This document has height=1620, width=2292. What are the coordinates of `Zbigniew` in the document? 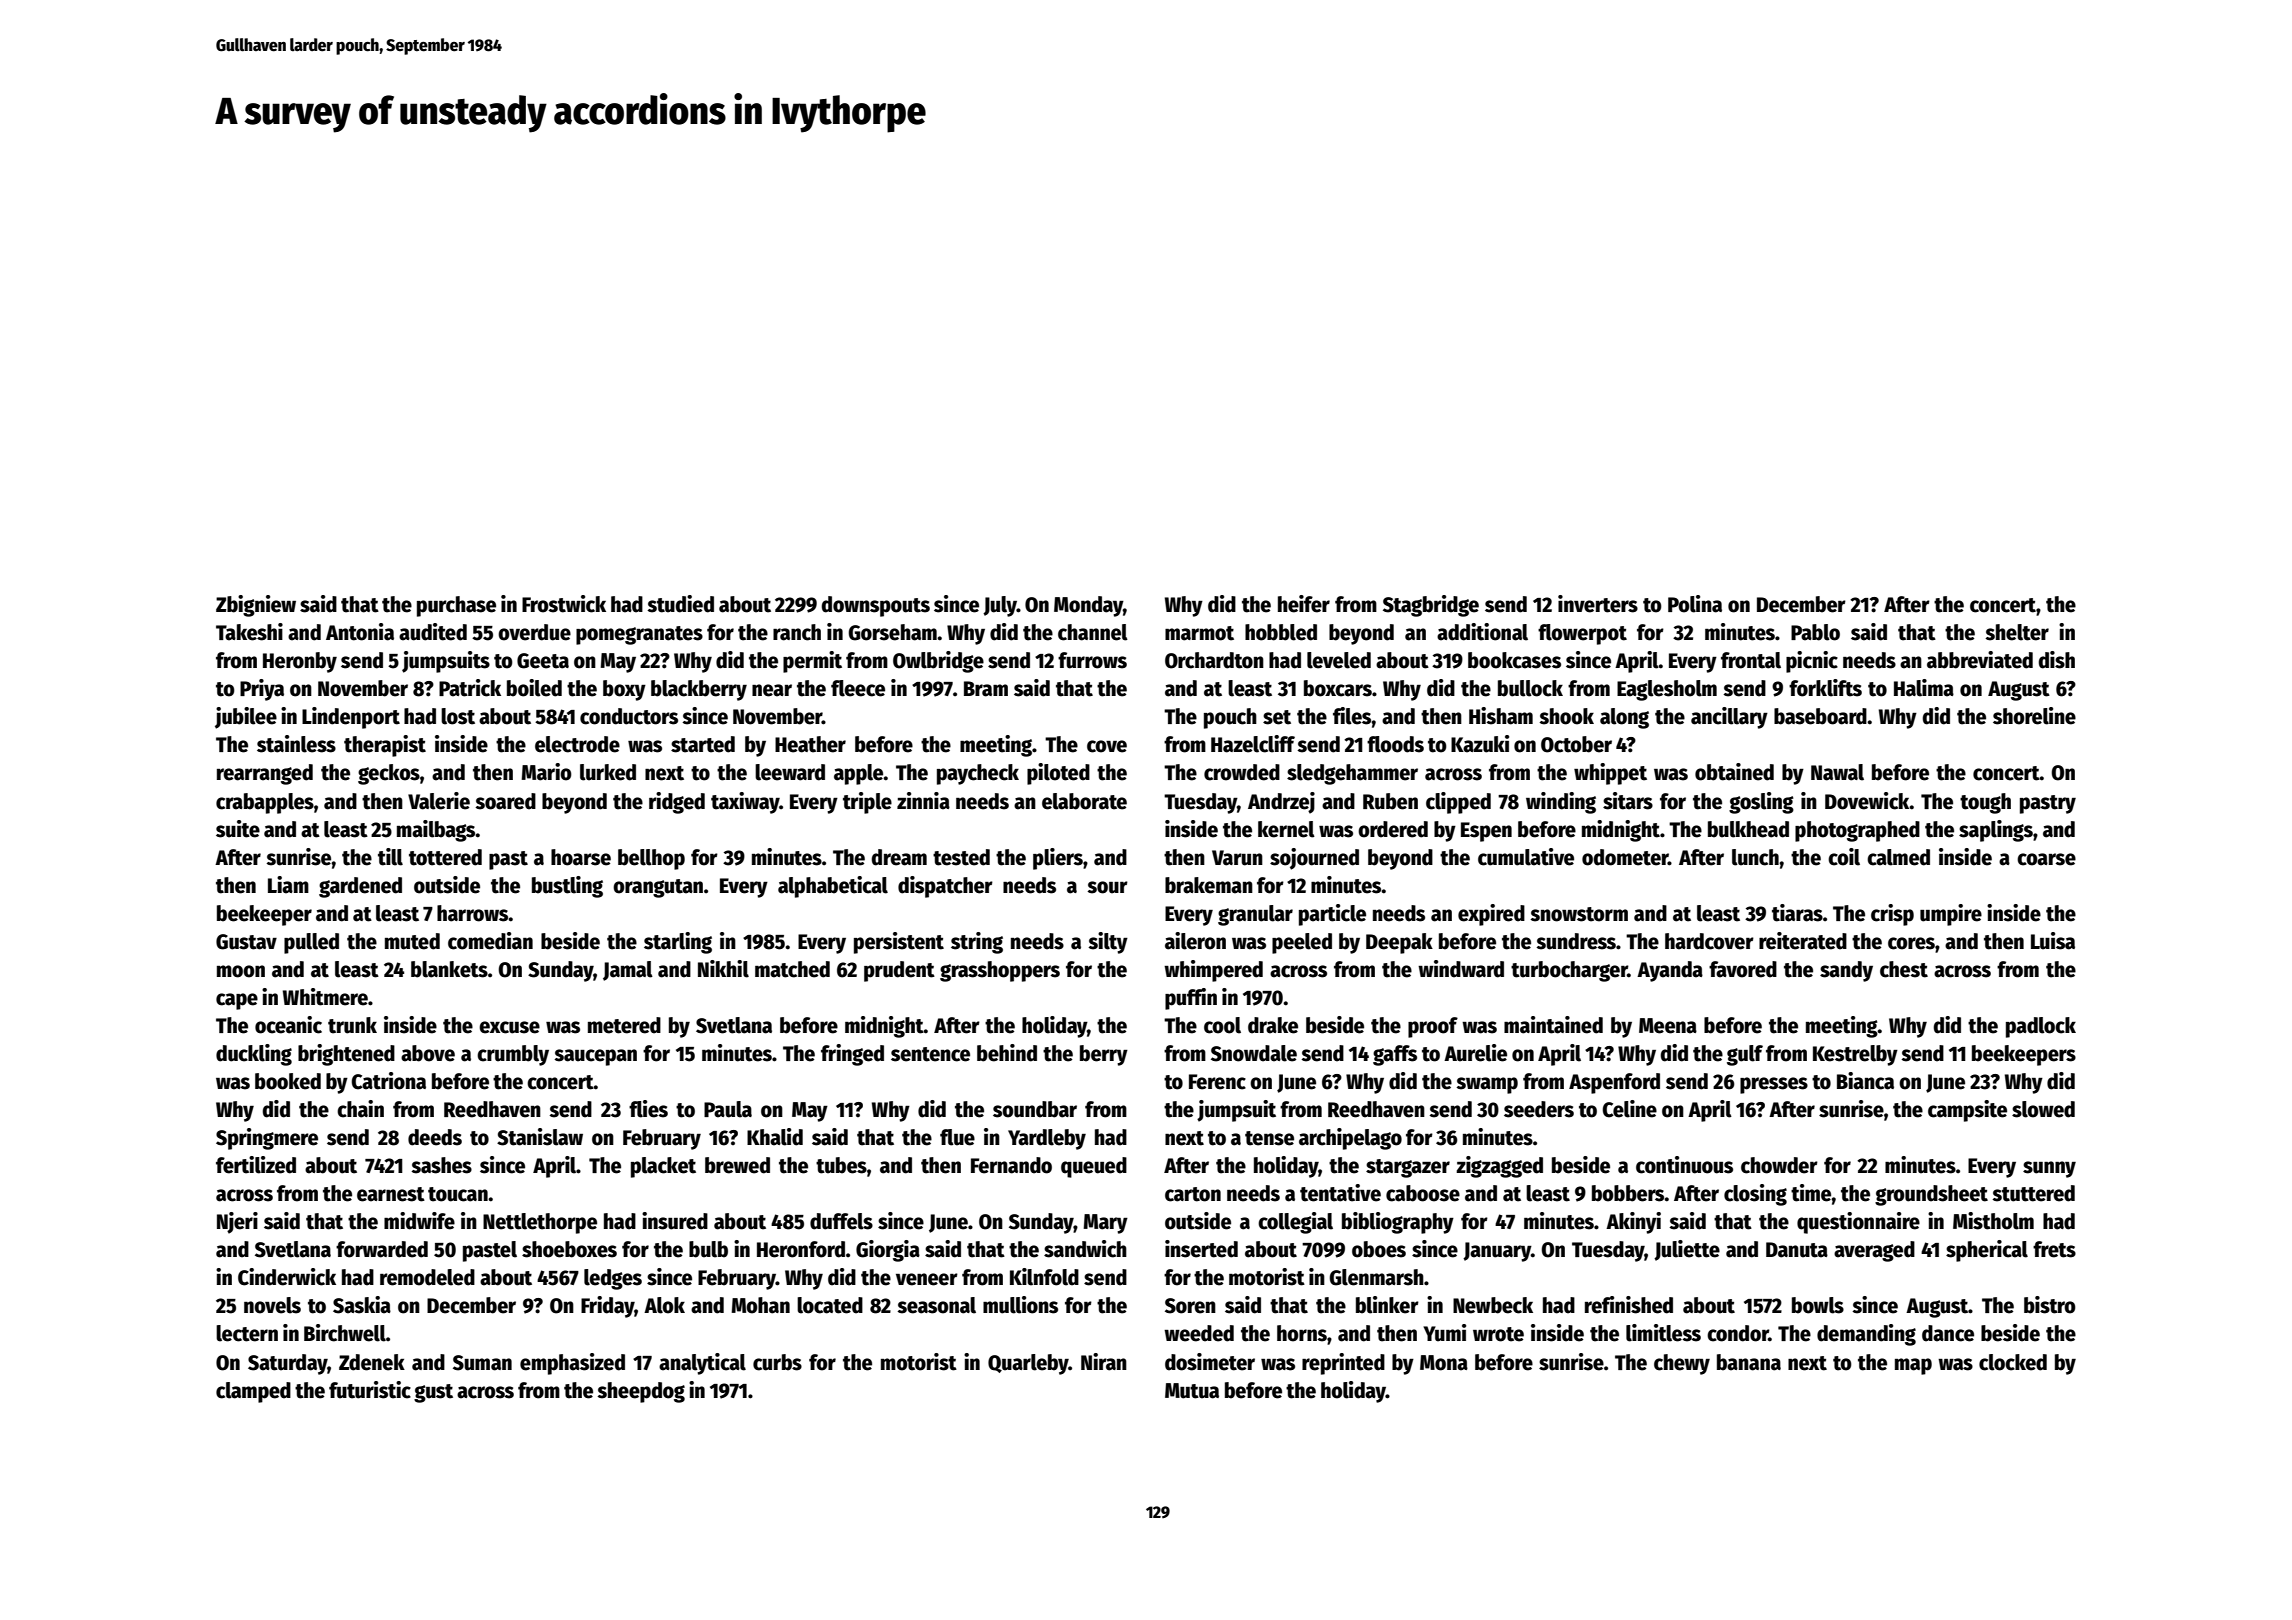 It's located at (256, 606).
